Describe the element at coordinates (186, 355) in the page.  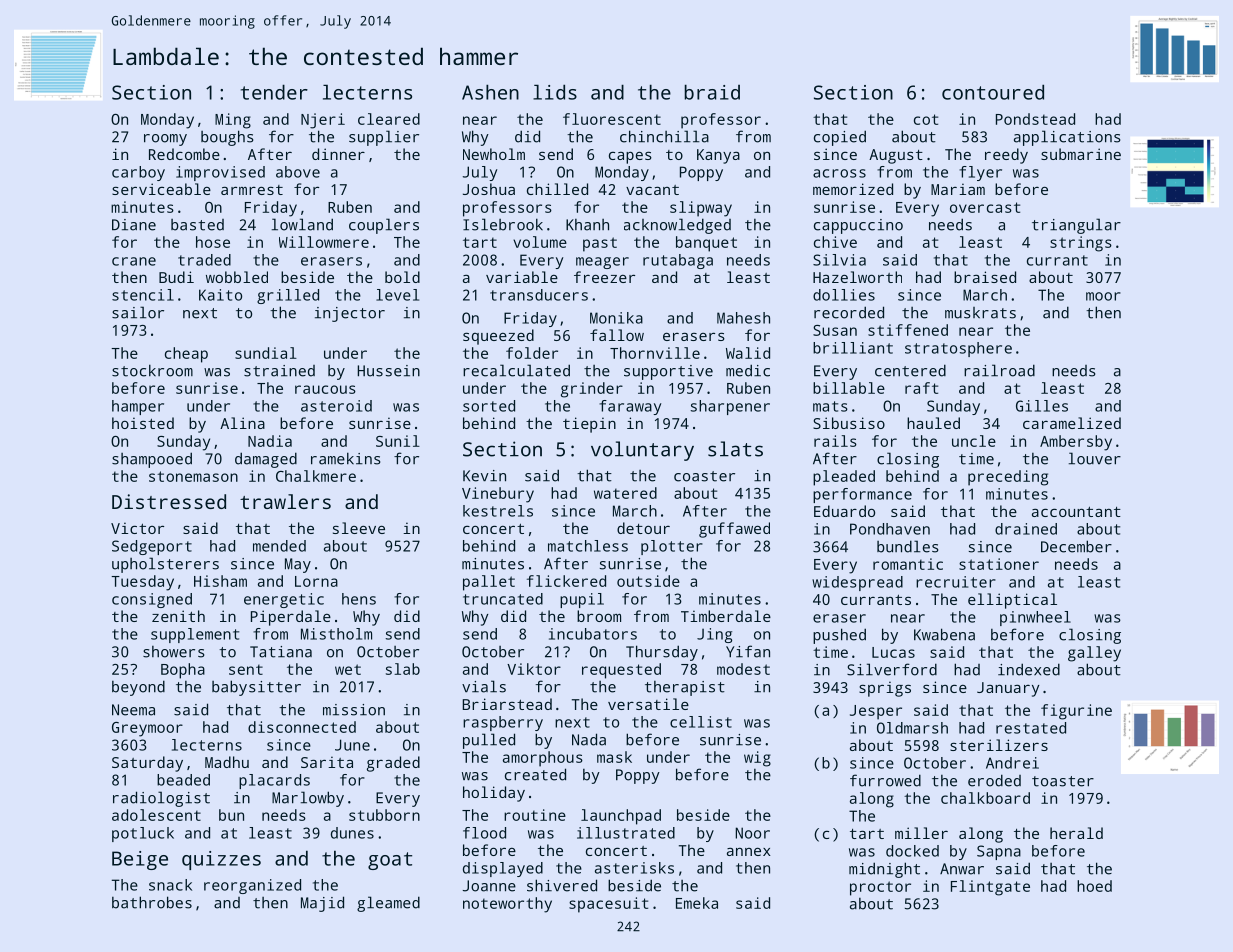
I see `cheap` at that location.
